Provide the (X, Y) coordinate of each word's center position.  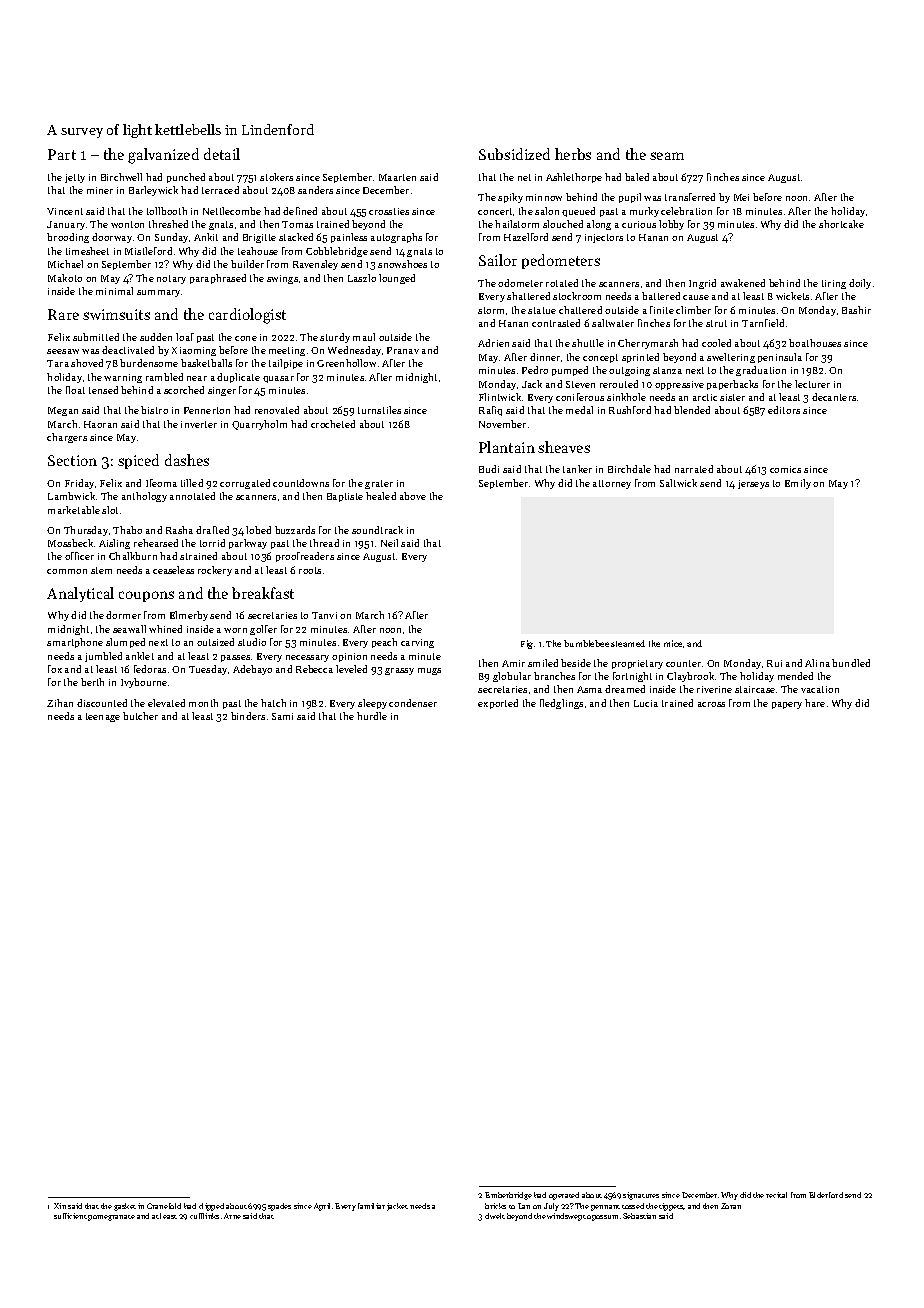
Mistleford (148, 251)
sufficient (70, 1216)
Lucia (646, 703)
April (322, 1207)
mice (673, 643)
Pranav (403, 350)
